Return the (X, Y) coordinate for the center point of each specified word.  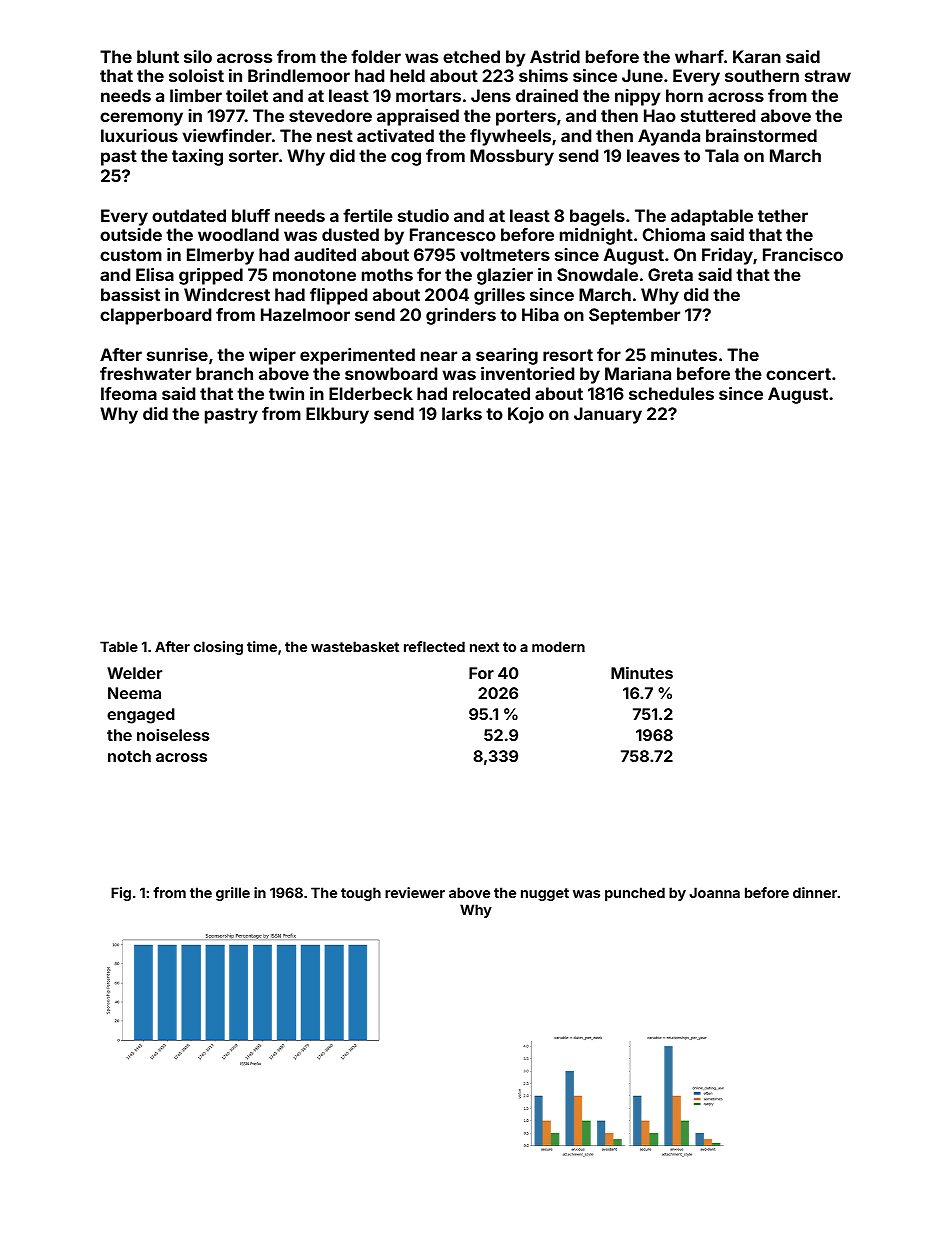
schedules (671, 393)
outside (131, 234)
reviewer (415, 892)
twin (286, 393)
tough (361, 894)
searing (507, 356)
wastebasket (355, 646)
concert (798, 374)
